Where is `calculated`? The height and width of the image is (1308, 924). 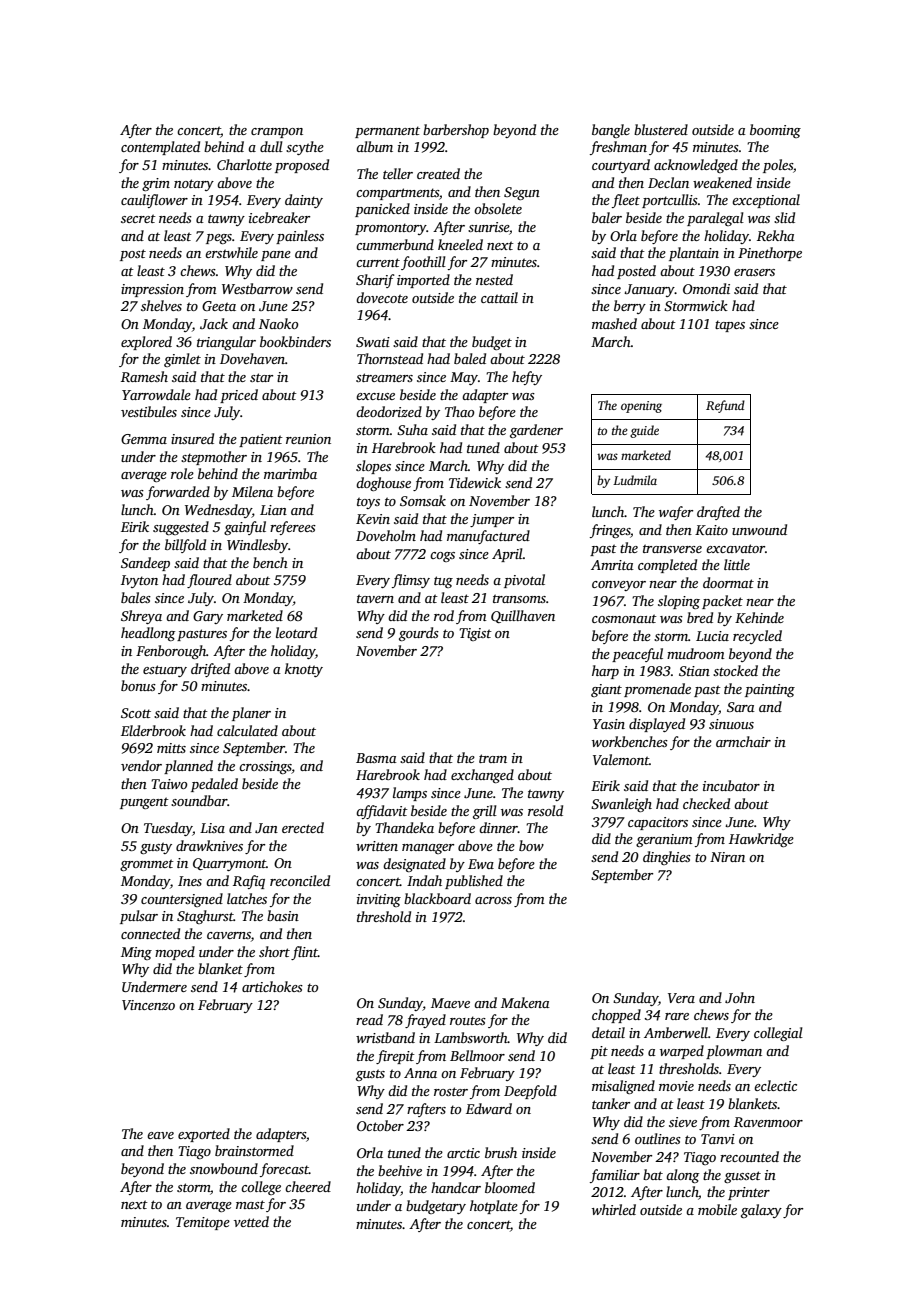
calculated is located at coordinates (247, 730).
